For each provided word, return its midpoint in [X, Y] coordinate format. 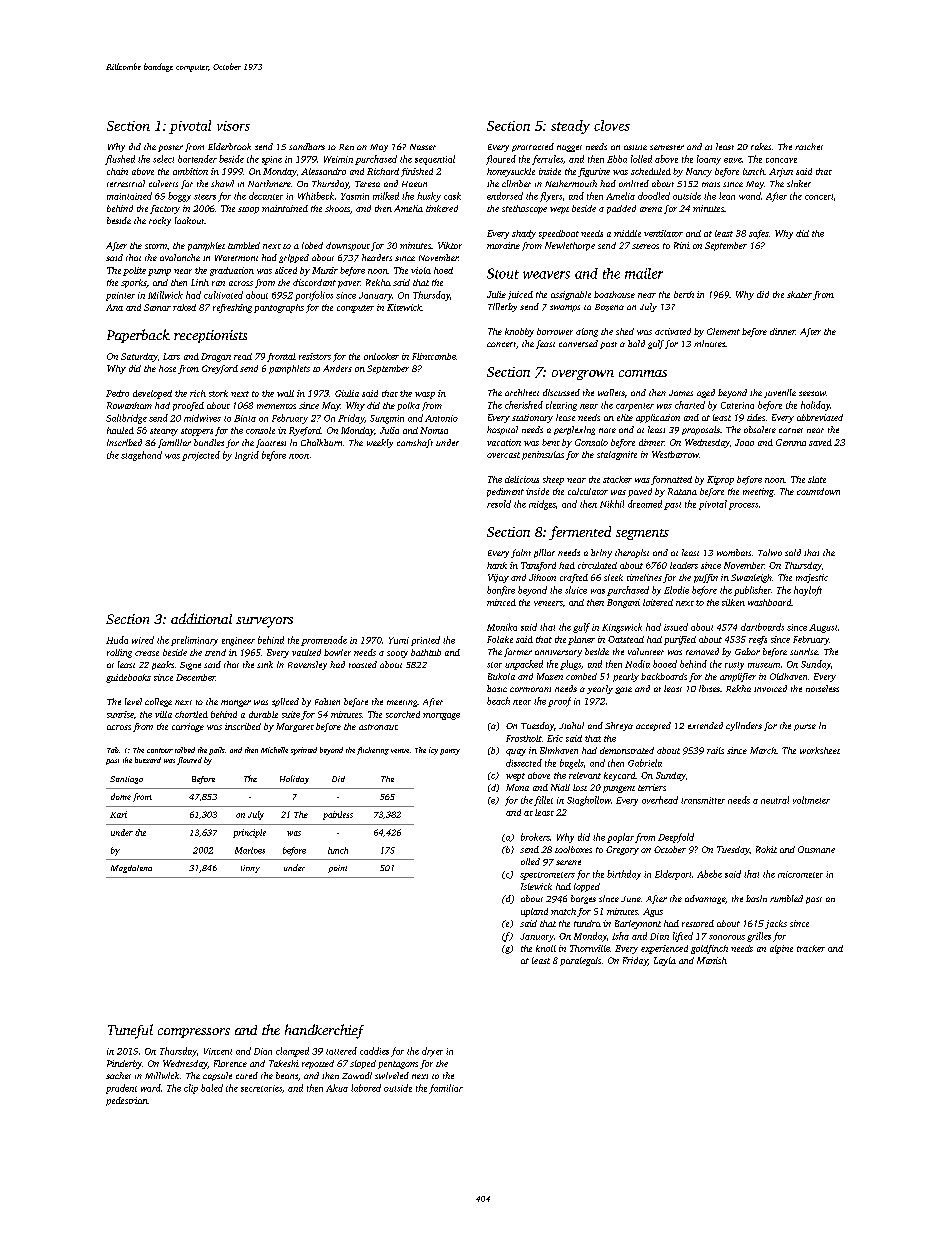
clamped [292, 1052]
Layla [665, 961]
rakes [761, 146]
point [337, 869]
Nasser [423, 147]
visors [233, 126]
